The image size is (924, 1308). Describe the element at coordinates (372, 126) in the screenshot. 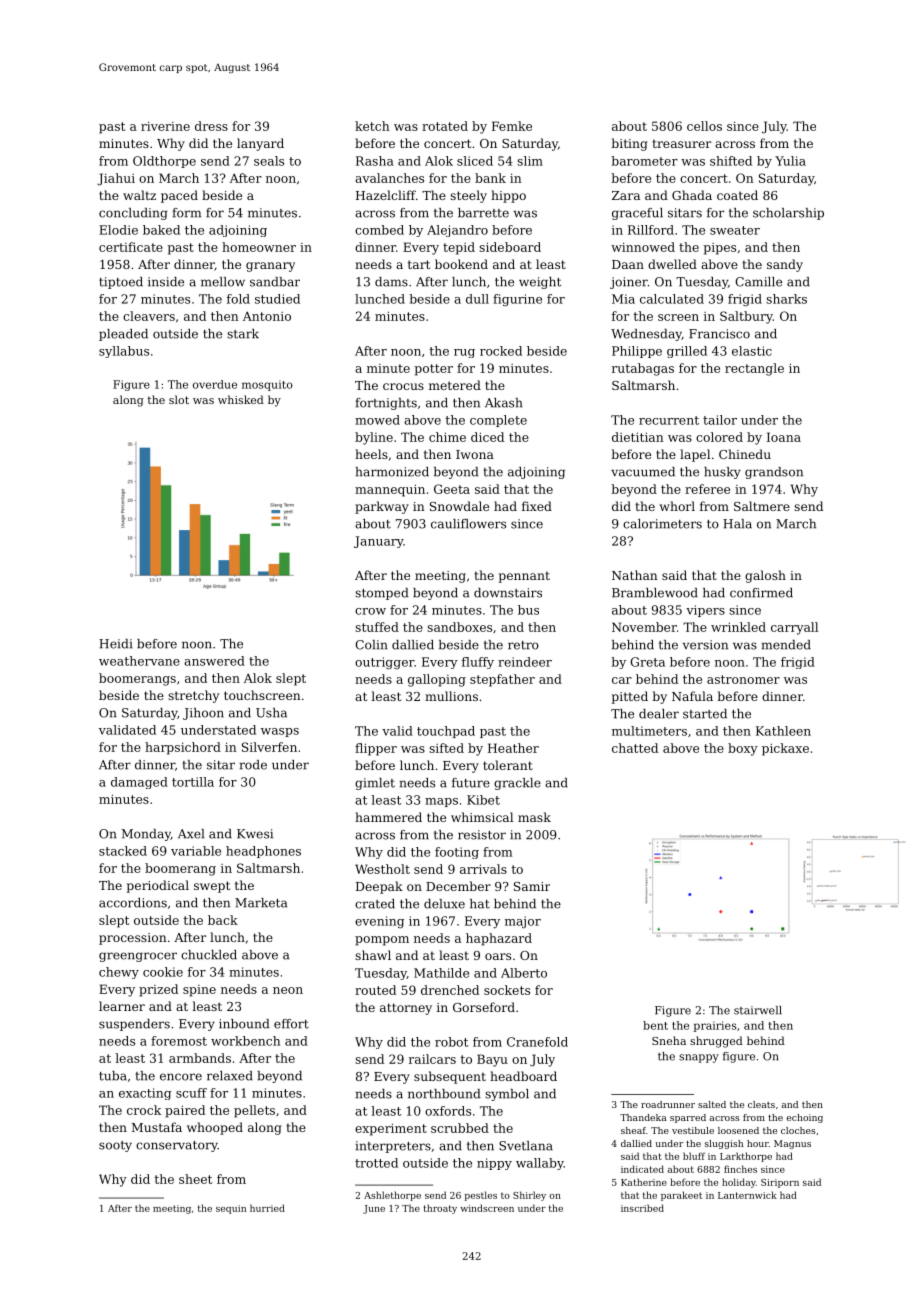

I see `ketch` at that location.
